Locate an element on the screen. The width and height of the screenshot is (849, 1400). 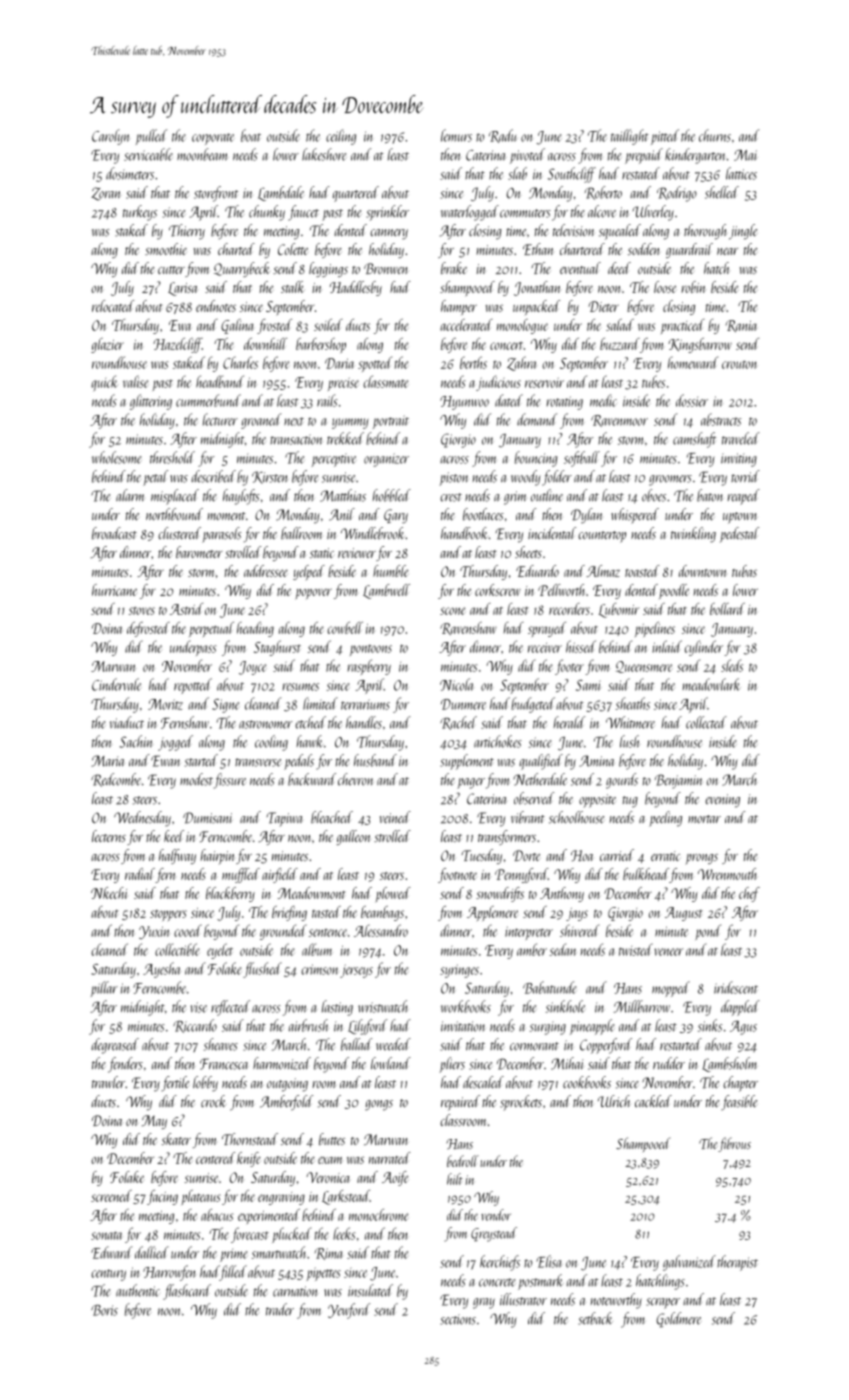
poodle is located at coordinates (674, 591).
